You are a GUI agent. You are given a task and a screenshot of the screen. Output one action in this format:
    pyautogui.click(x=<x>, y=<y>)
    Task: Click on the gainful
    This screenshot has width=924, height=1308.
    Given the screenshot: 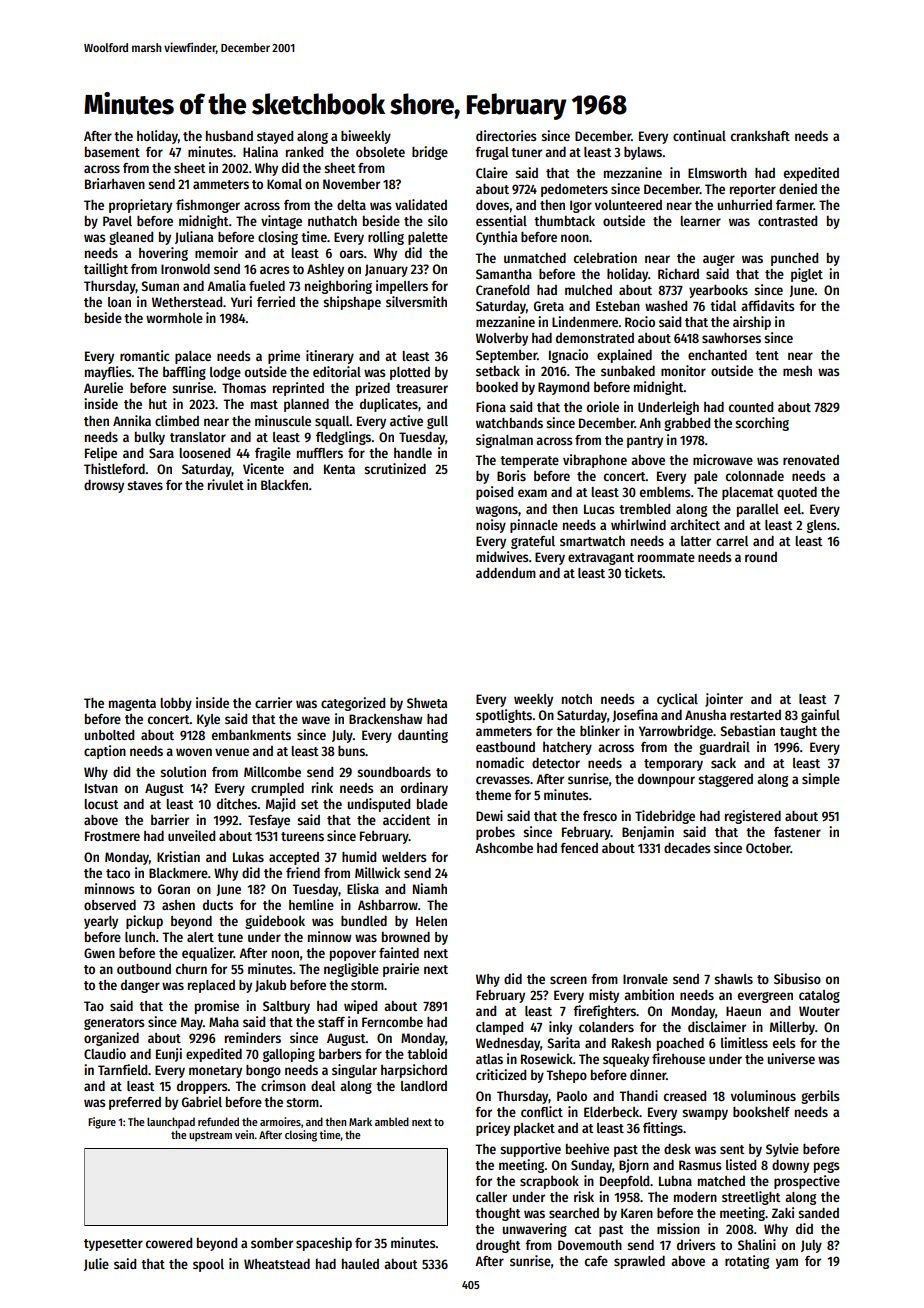 What is the action you would take?
    pyautogui.click(x=820, y=716)
